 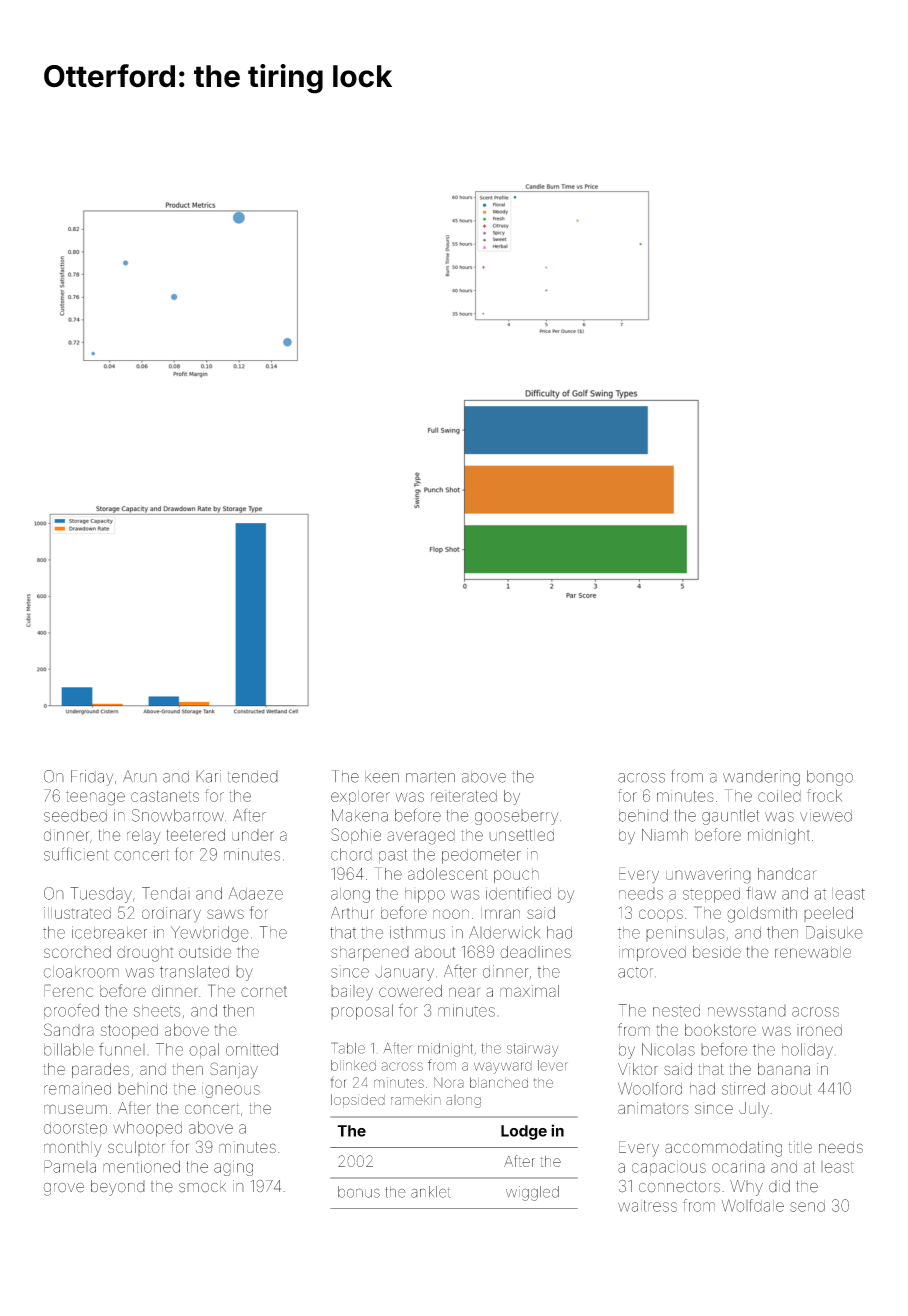 What do you see at coordinates (109, 932) in the screenshot?
I see `icebreaker` at bounding box center [109, 932].
